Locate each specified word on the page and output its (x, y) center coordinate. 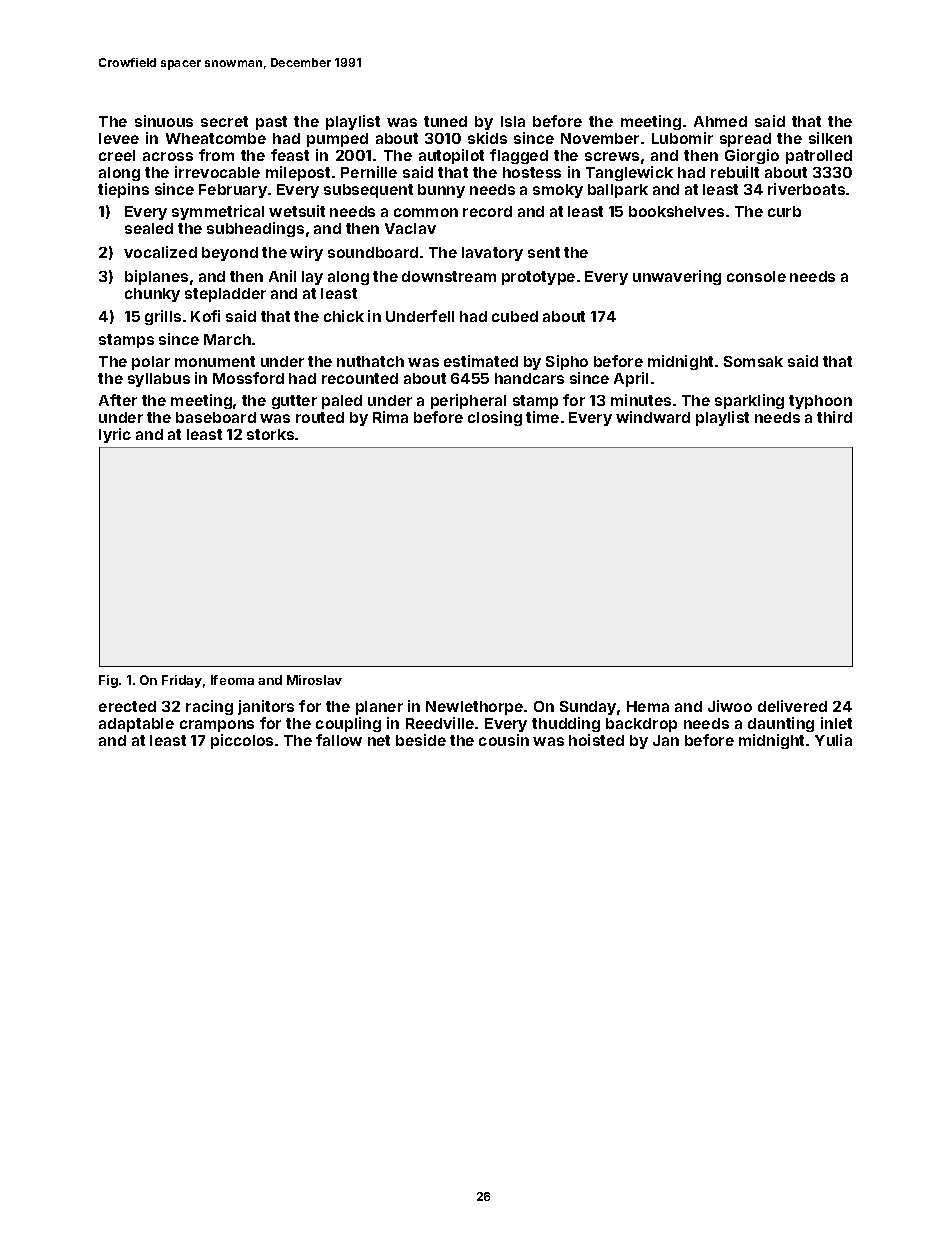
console (756, 276)
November (600, 138)
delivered (792, 706)
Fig (108, 681)
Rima (390, 417)
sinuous (164, 121)
